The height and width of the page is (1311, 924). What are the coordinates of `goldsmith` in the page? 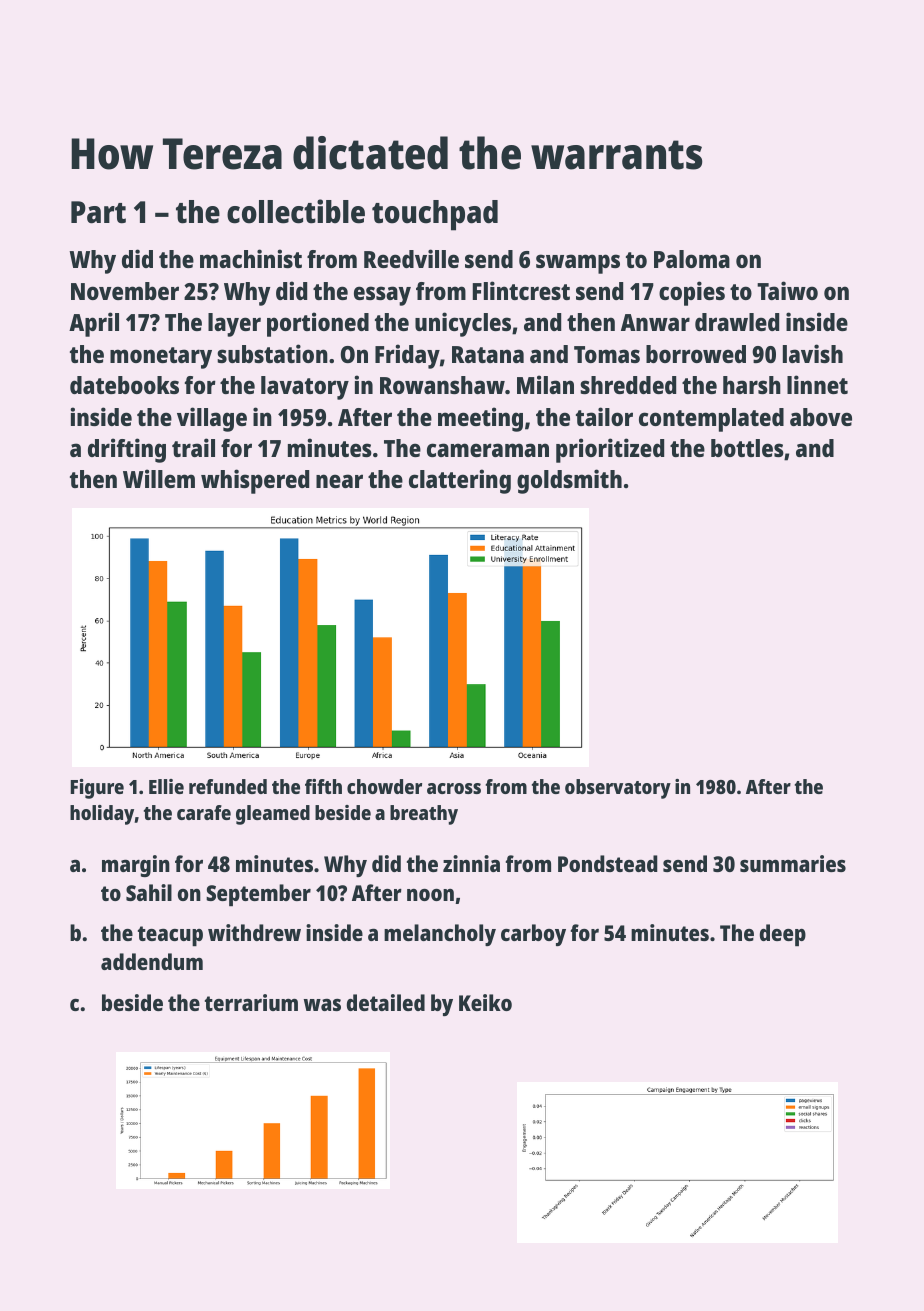 It's located at (569, 481).
